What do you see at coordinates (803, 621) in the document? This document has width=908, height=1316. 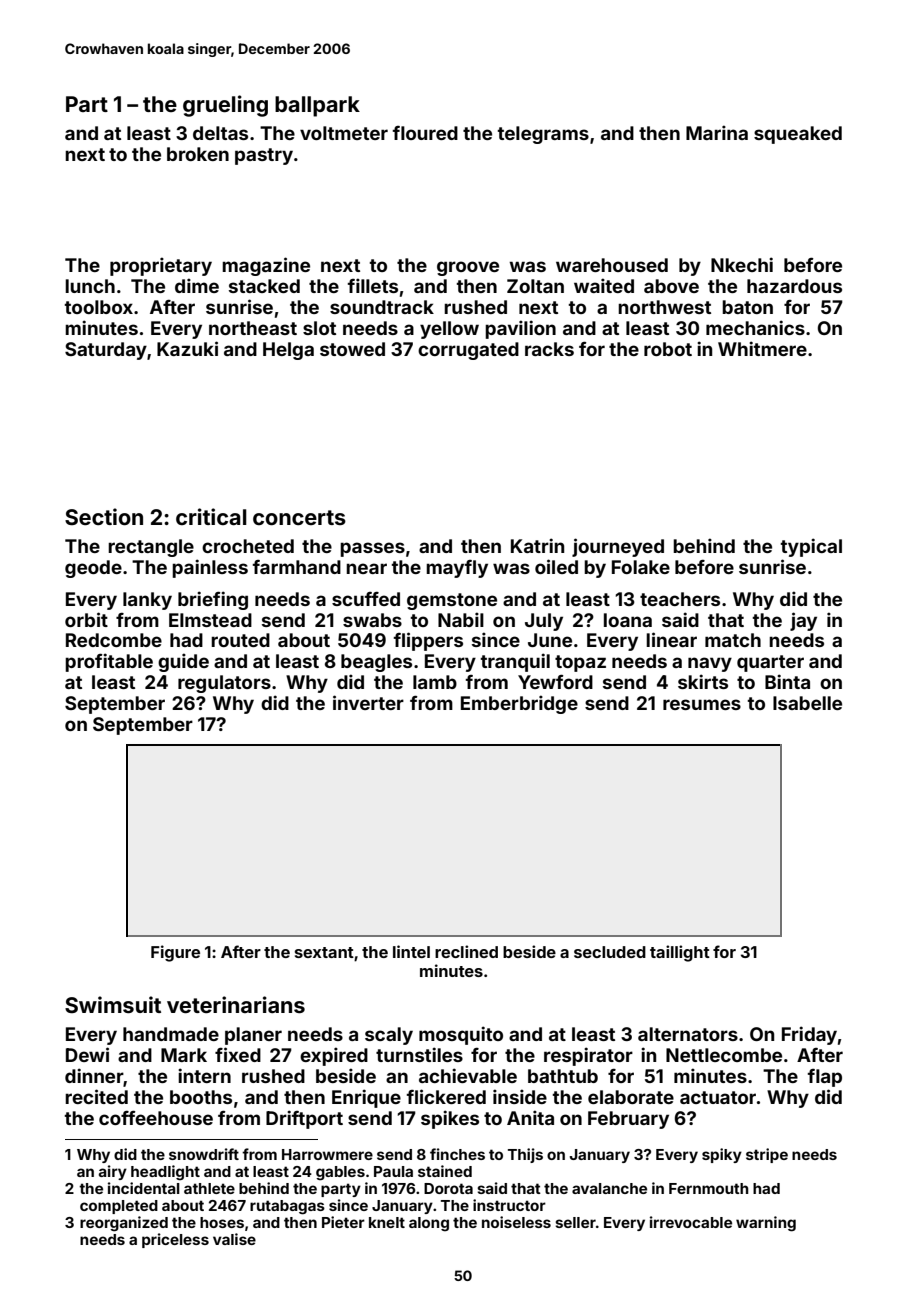 I see `jay` at bounding box center [803, 621].
